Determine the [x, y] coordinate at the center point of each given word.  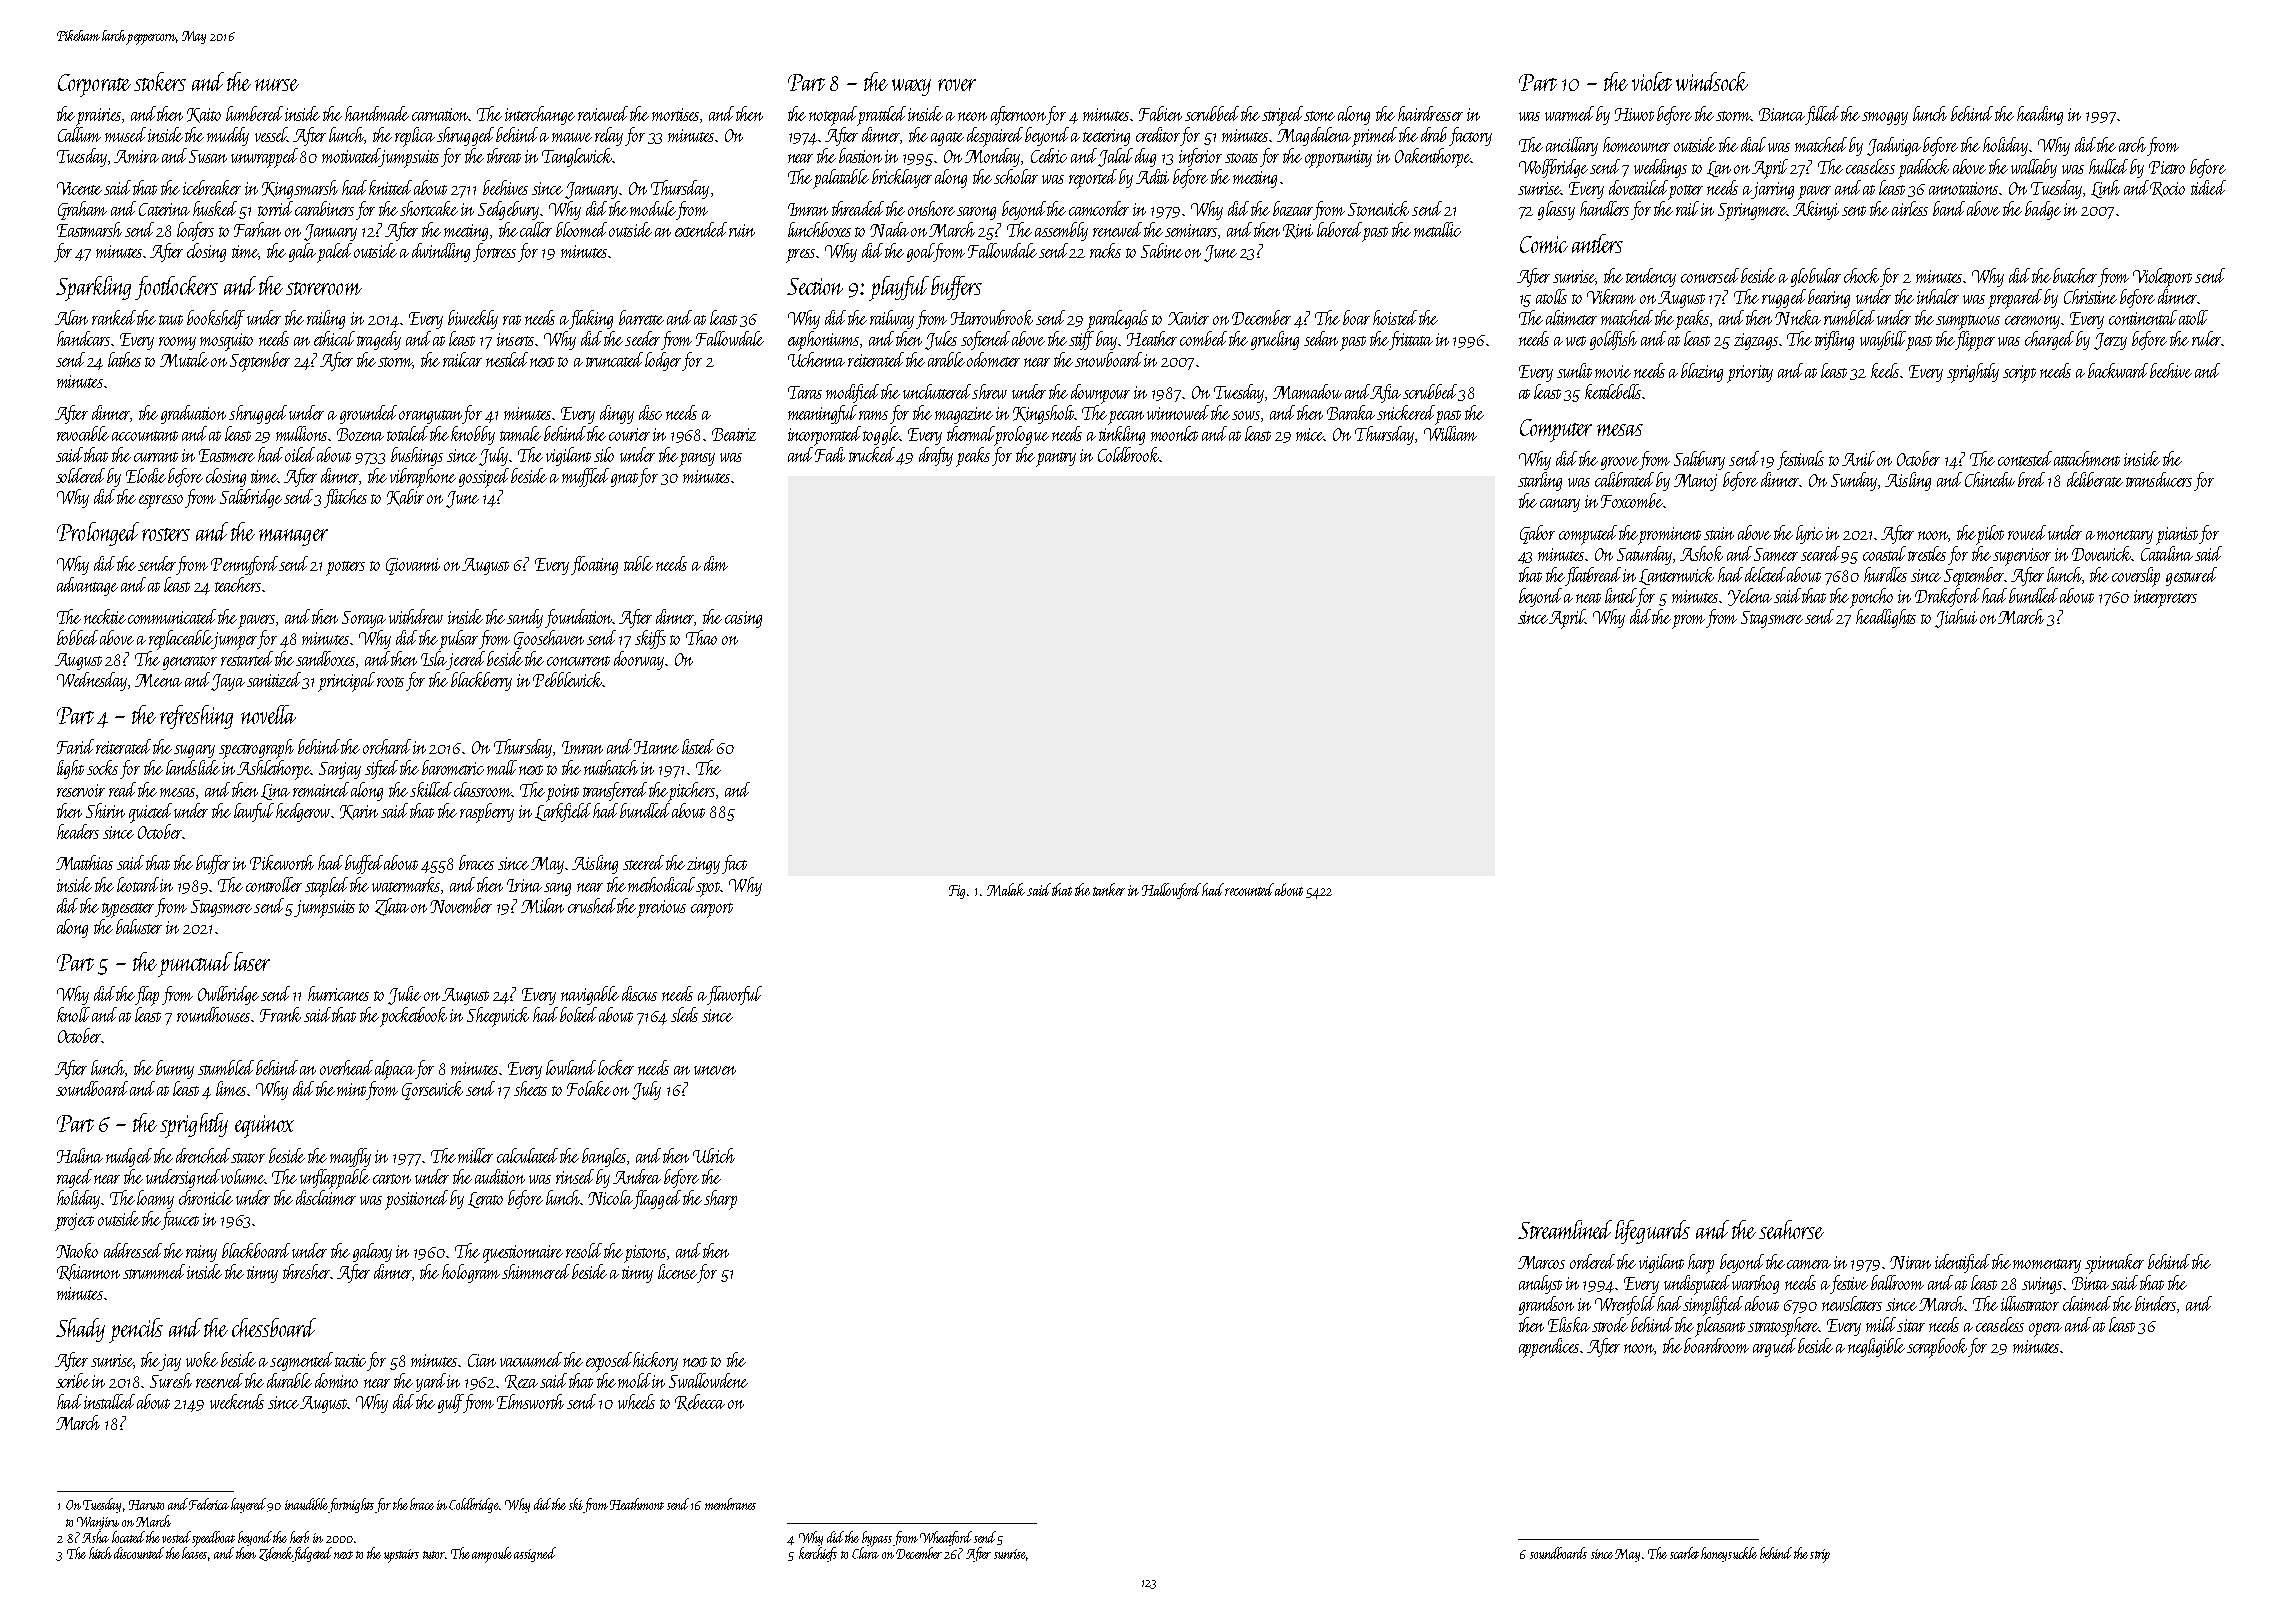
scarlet [1684, 1553]
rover [957, 85]
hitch [100, 1553]
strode [1610, 1324]
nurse [277, 85]
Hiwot [1634, 114]
